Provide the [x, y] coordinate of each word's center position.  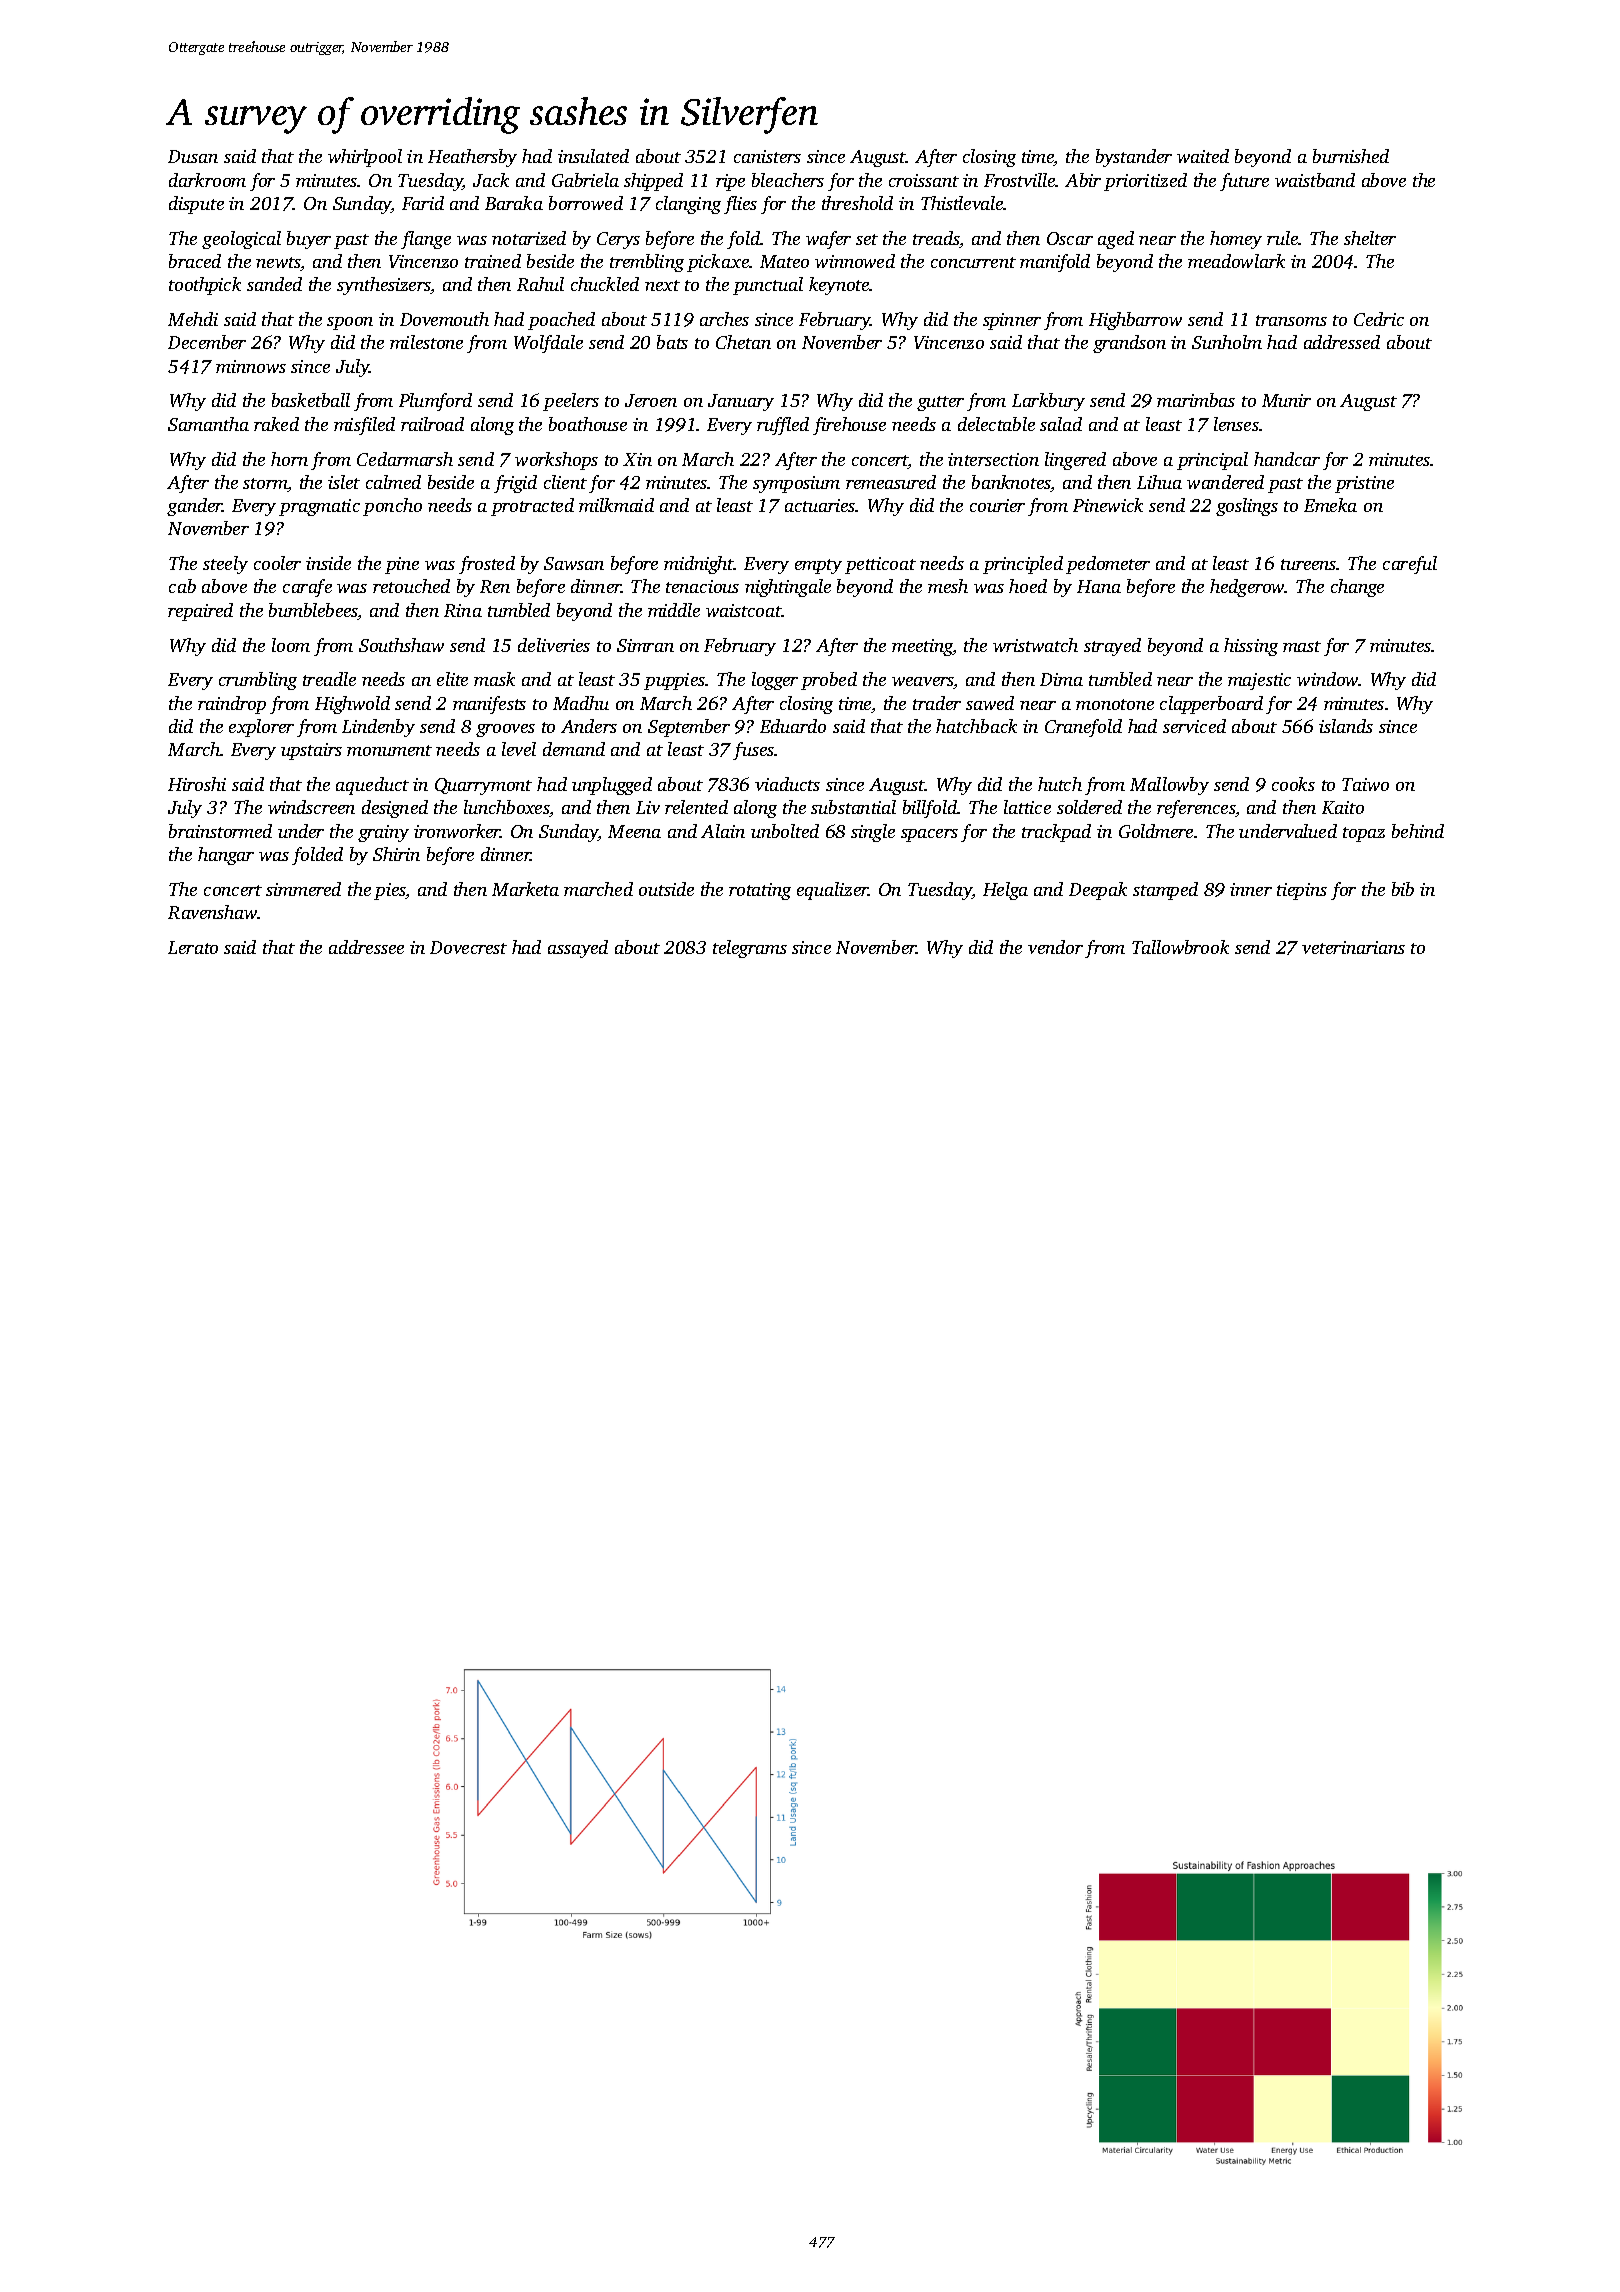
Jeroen [651, 400]
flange [426, 240]
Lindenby [378, 728]
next [662, 285]
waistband [1315, 180]
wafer [828, 240]
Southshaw [401, 645]
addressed [1342, 342]
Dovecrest [468, 947]
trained [493, 261]
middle [674, 610]
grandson [1129, 344]
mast [1302, 646]
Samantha [208, 424]
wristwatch [1035, 645]
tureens [1309, 564]
